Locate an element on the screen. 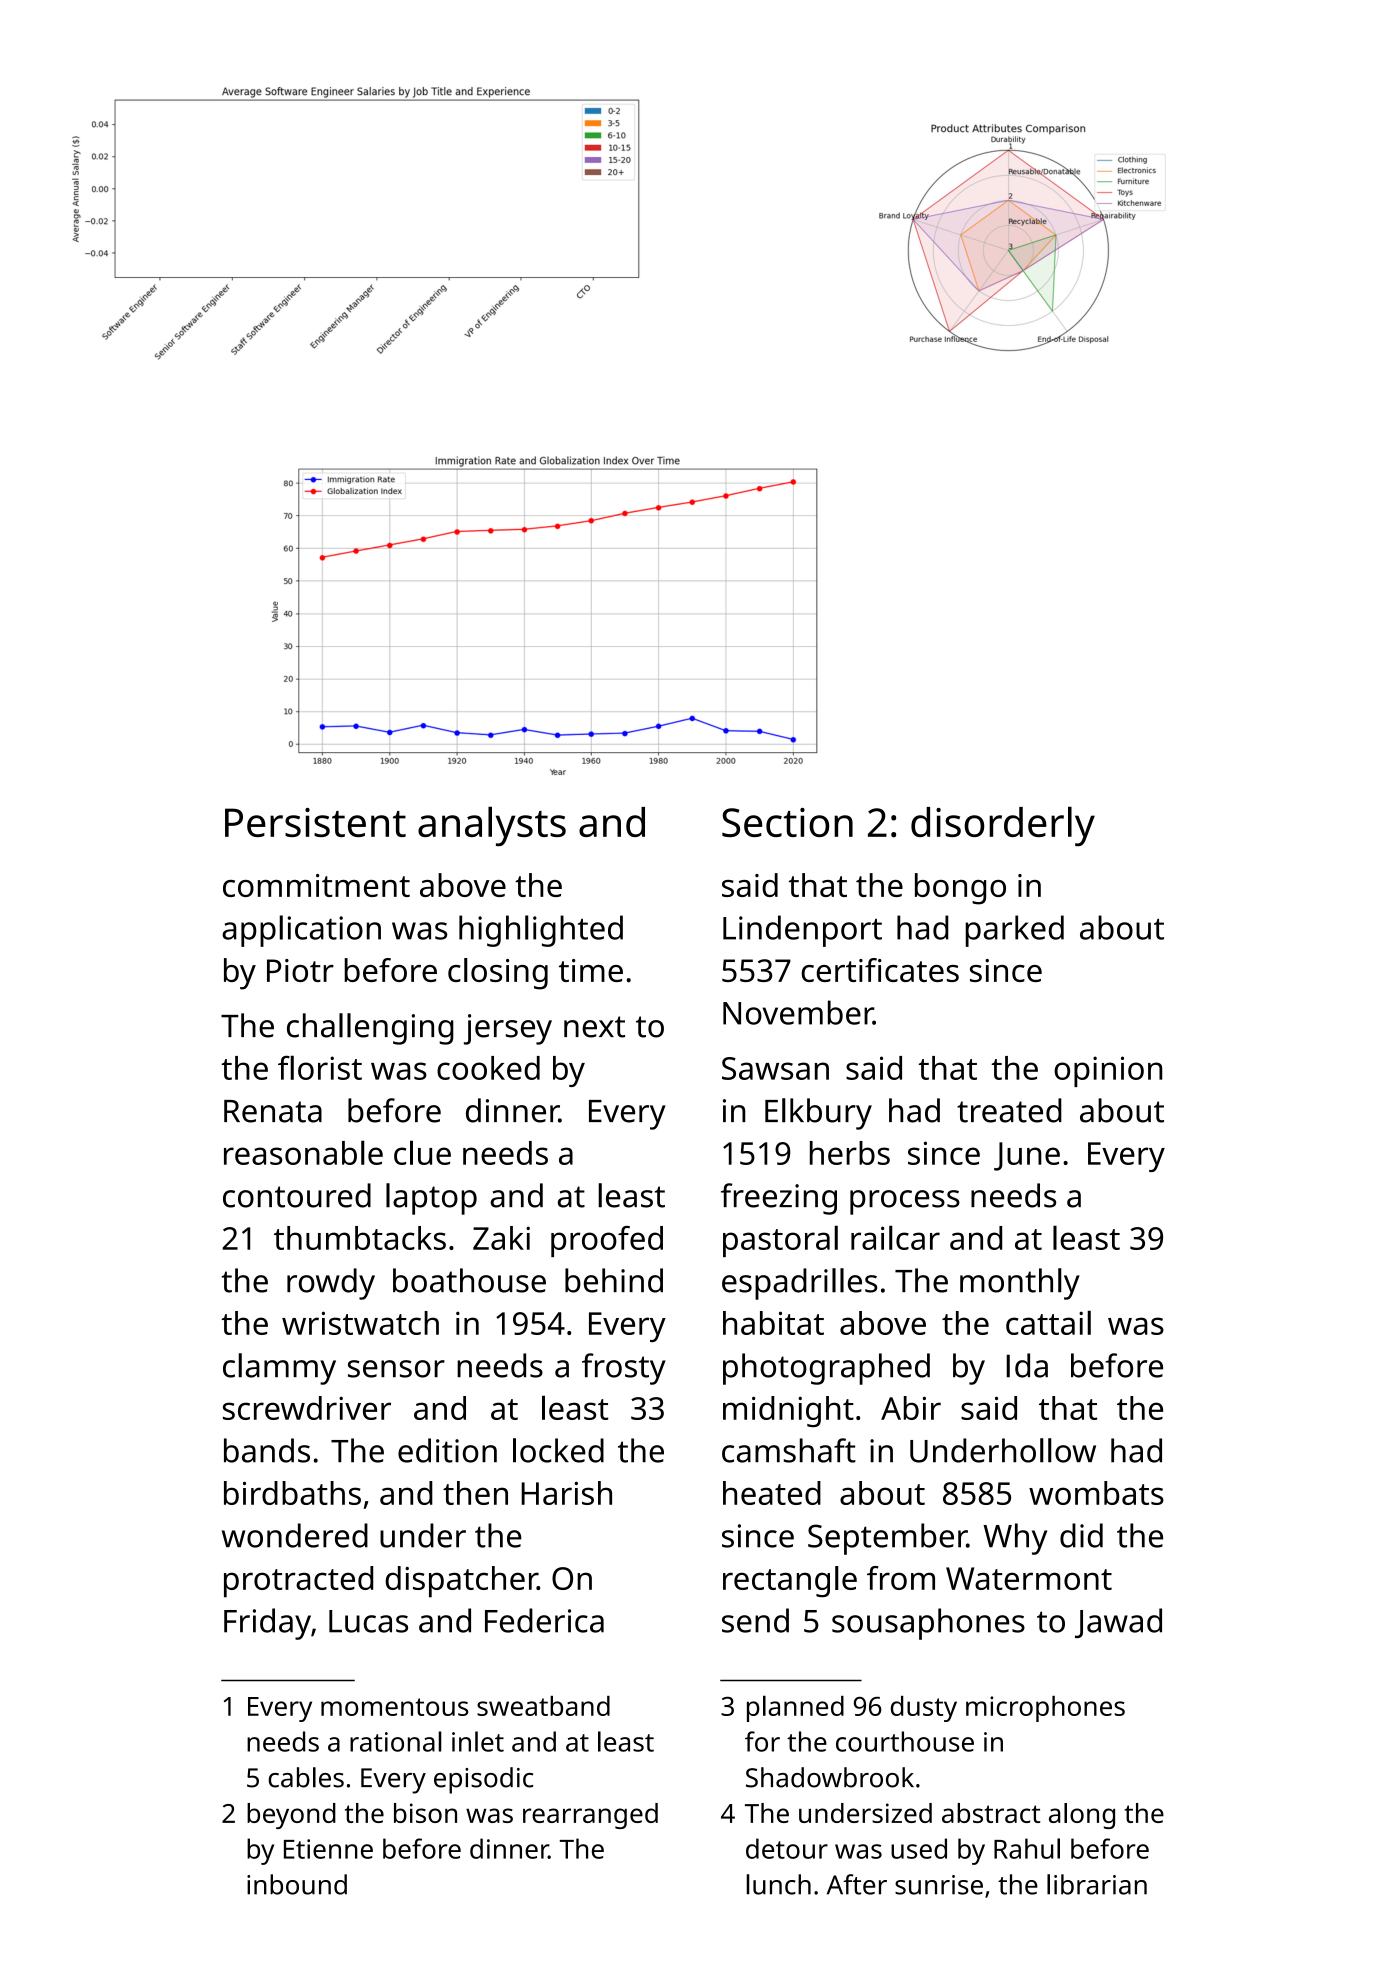 This screenshot has width=1386, height=1969. Persistent is located at coordinates (315, 822).
